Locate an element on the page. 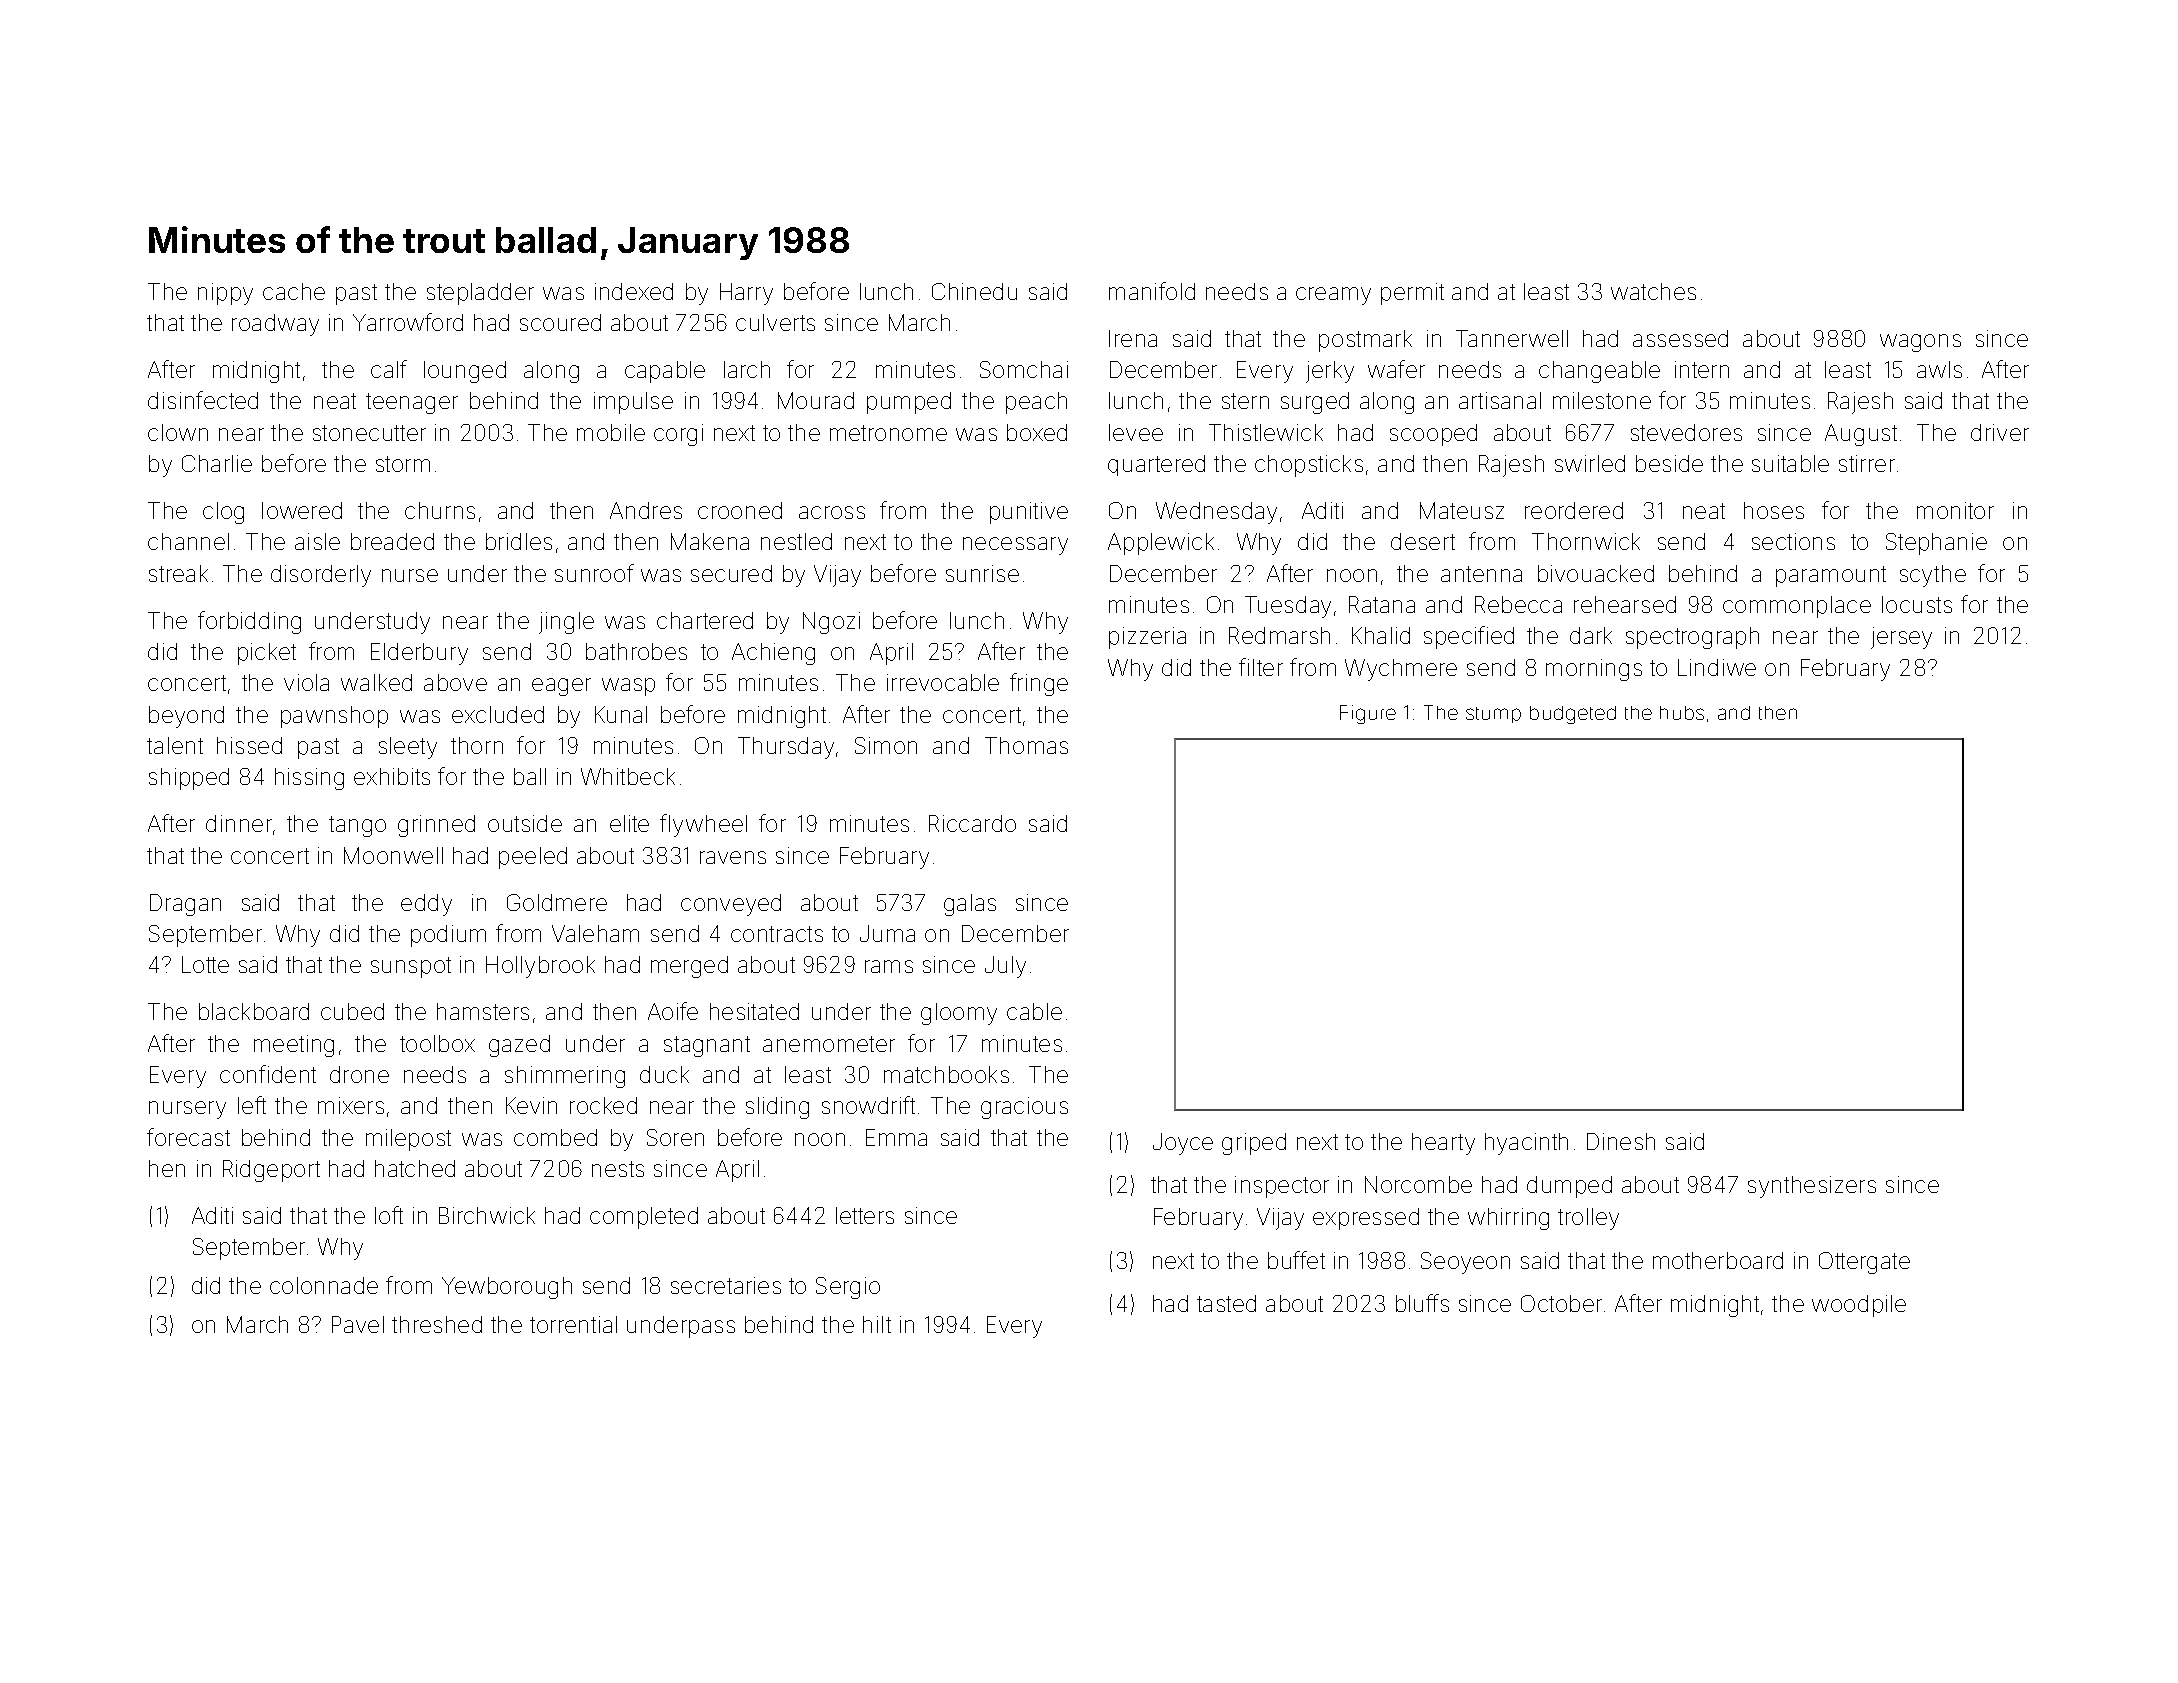 Image resolution: width=2178 pixels, height=1683 pixels. pizzeria is located at coordinates (1147, 638).
